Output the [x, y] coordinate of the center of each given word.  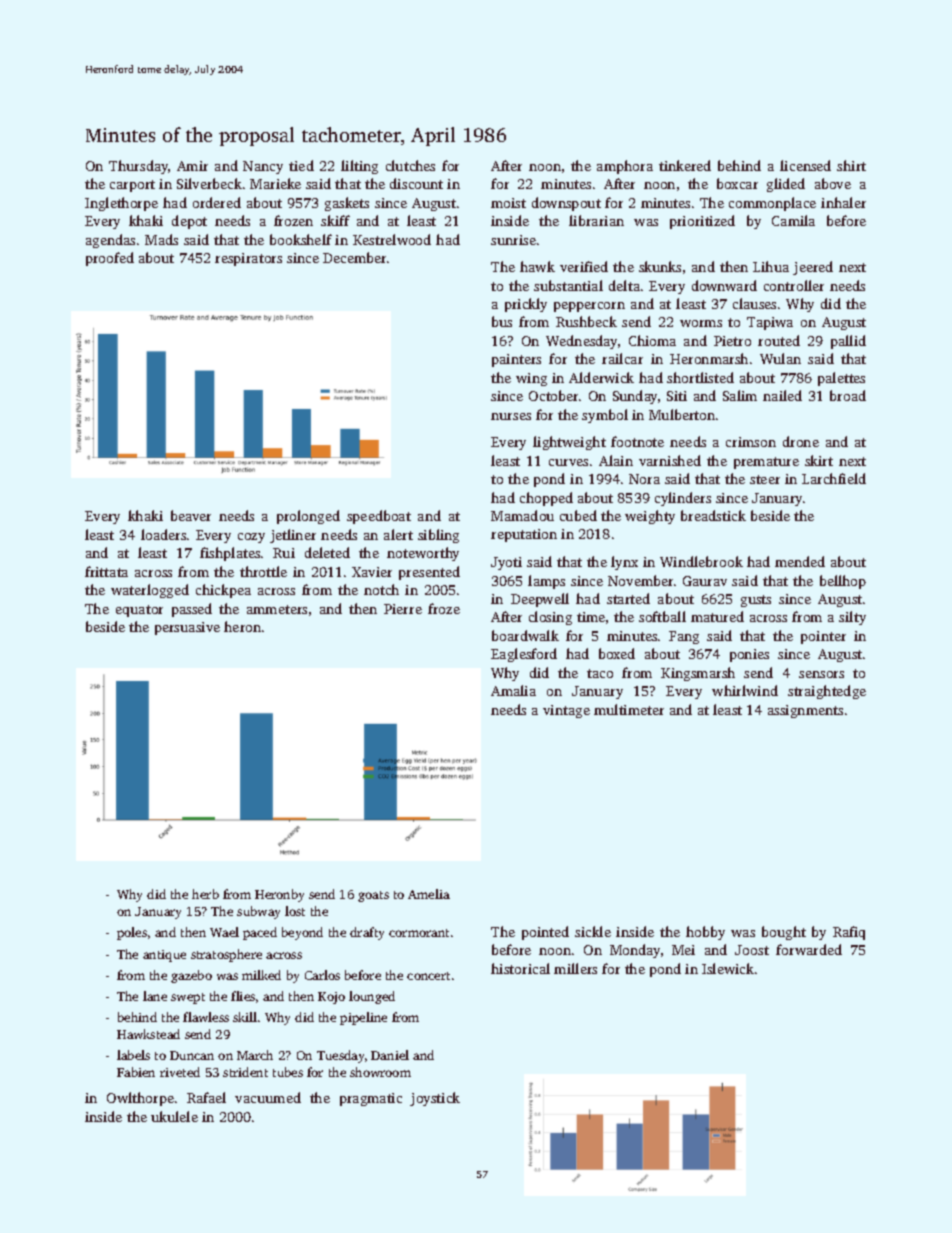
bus [502, 321]
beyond [302, 933]
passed [192, 610]
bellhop [843, 582]
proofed [110, 259]
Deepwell [540, 600]
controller [794, 285]
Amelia [429, 894]
